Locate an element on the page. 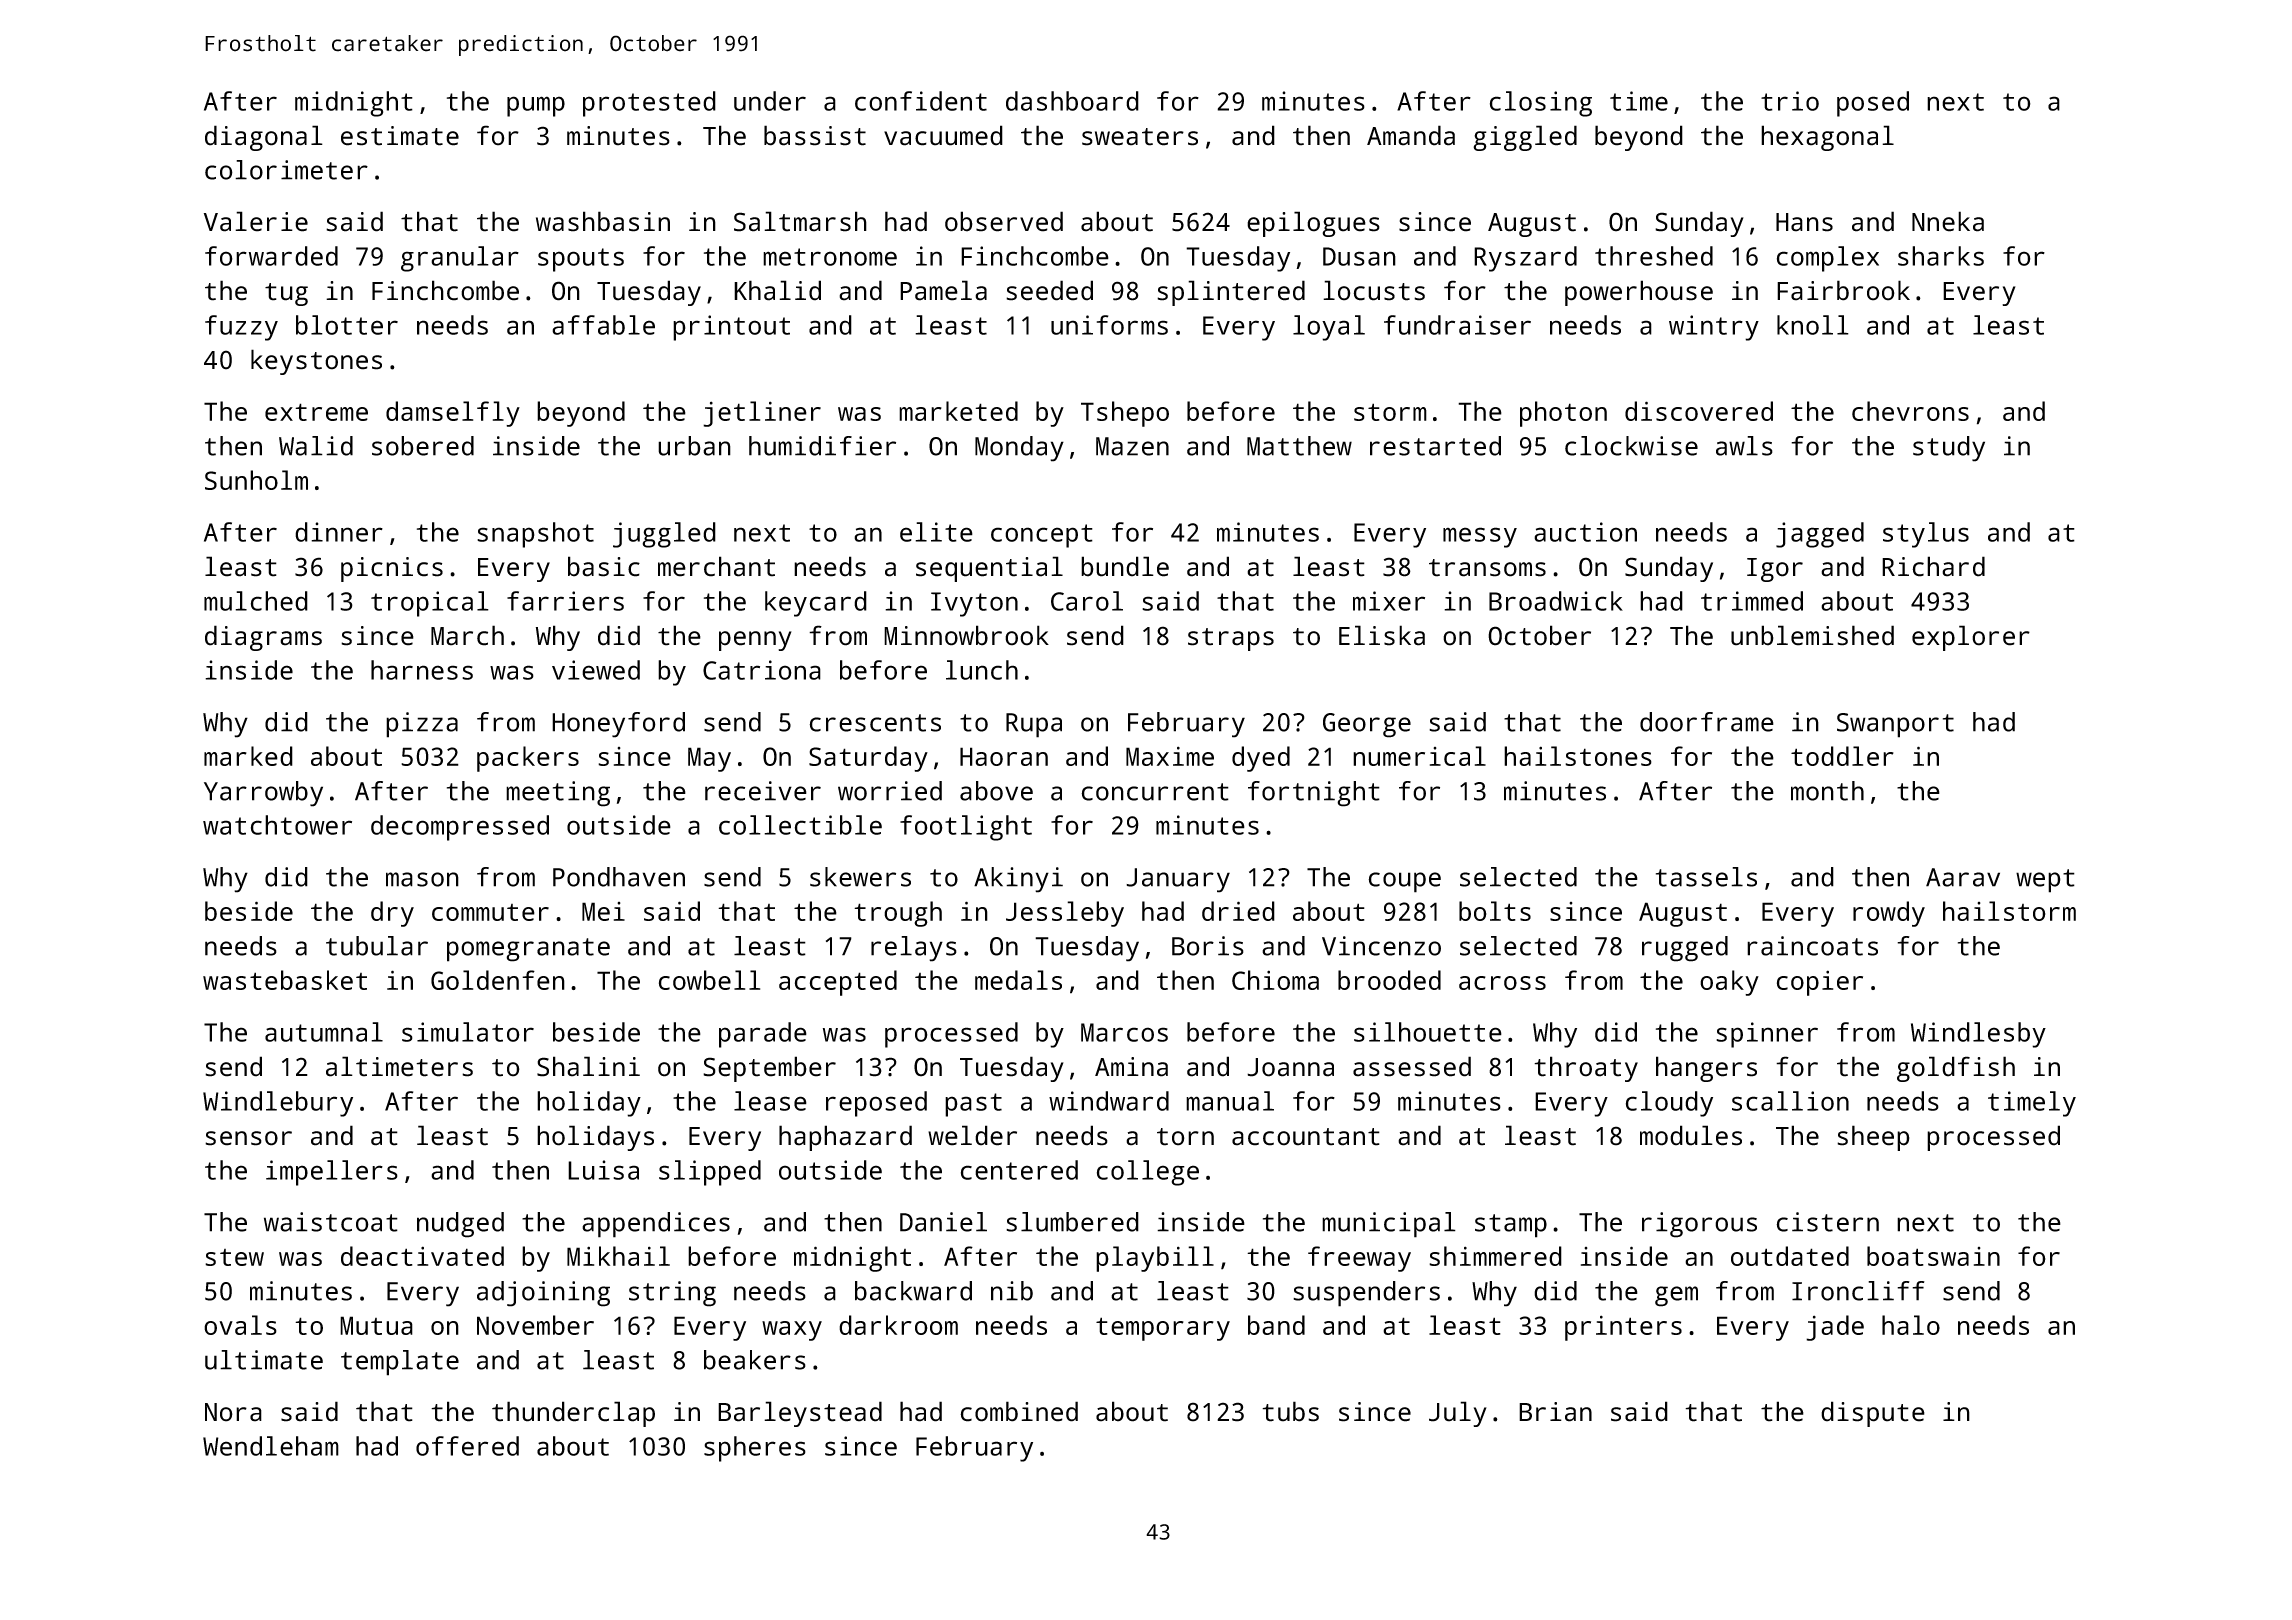  dry is located at coordinates (392, 914).
